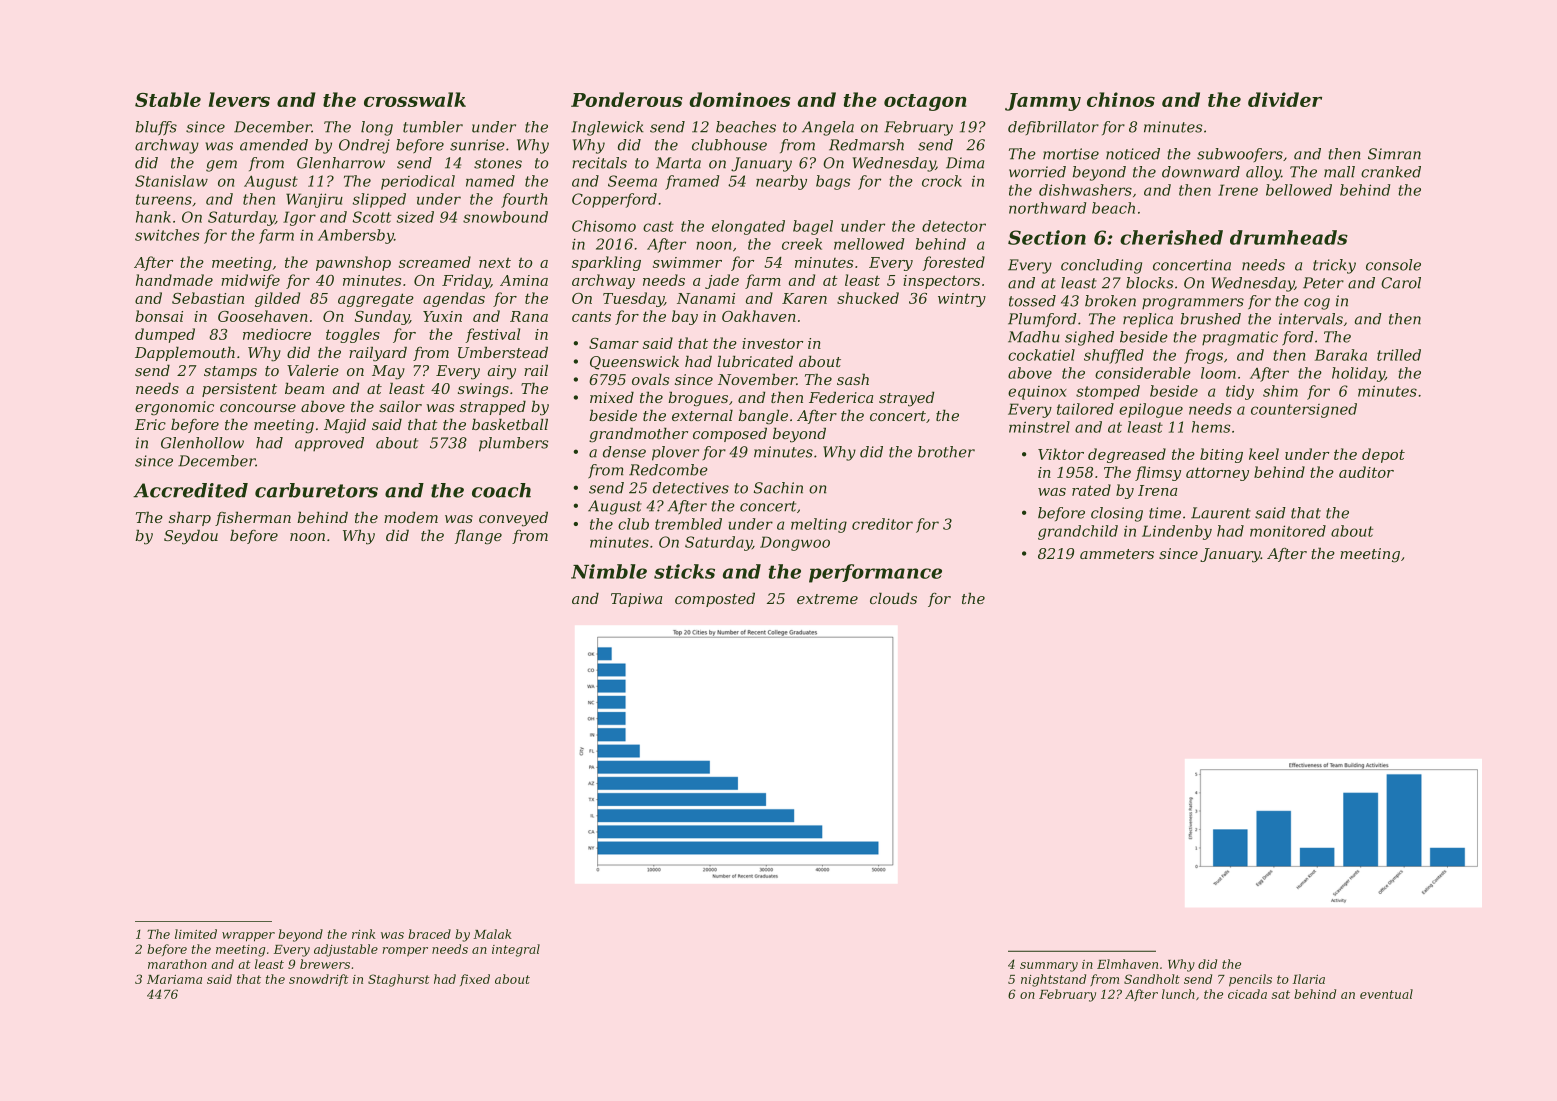 This screenshot has height=1101, width=1557. I want to click on ammeters, so click(1117, 554).
